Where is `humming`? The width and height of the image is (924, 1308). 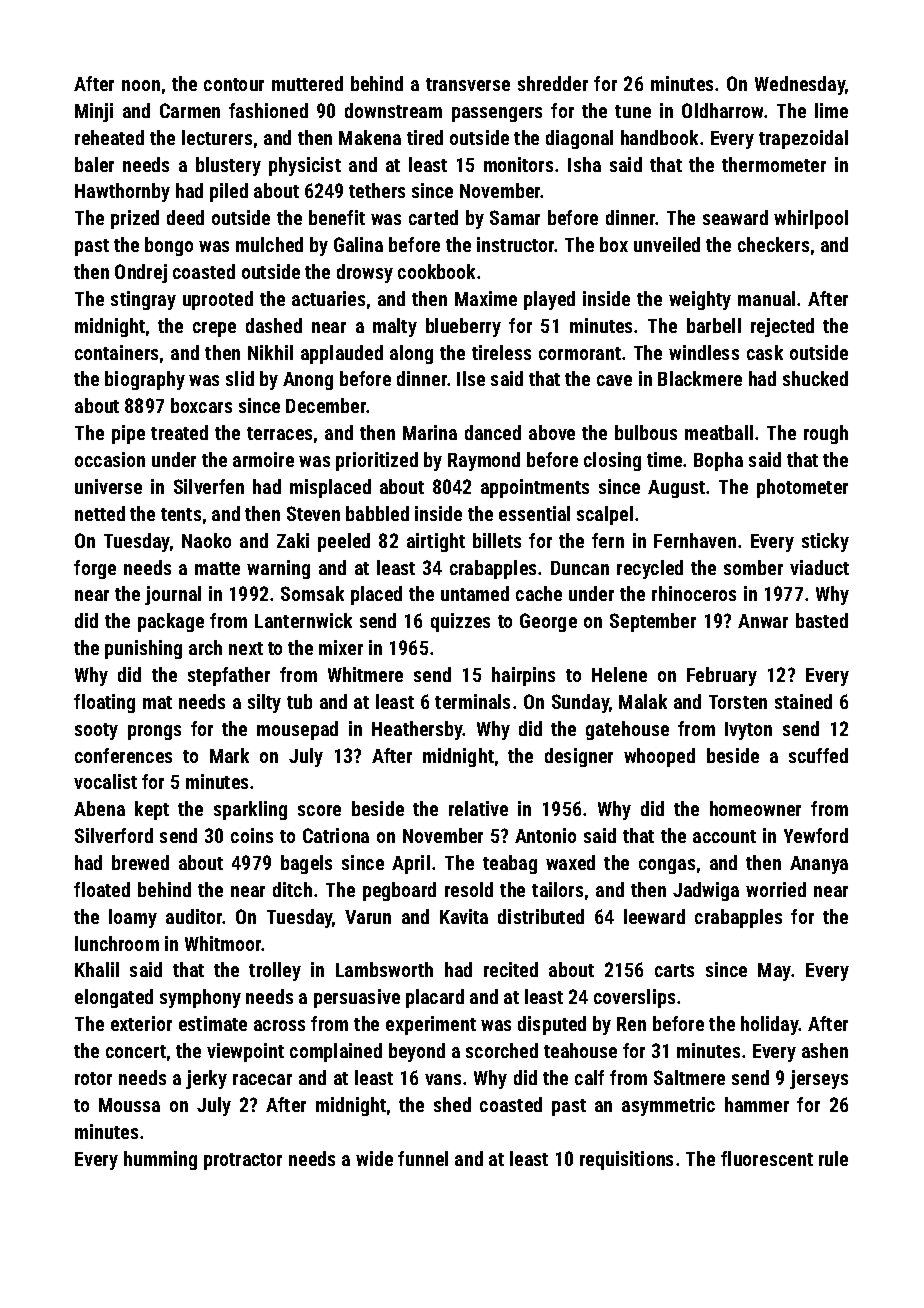
humming is located at coordinates (160, 1160).
